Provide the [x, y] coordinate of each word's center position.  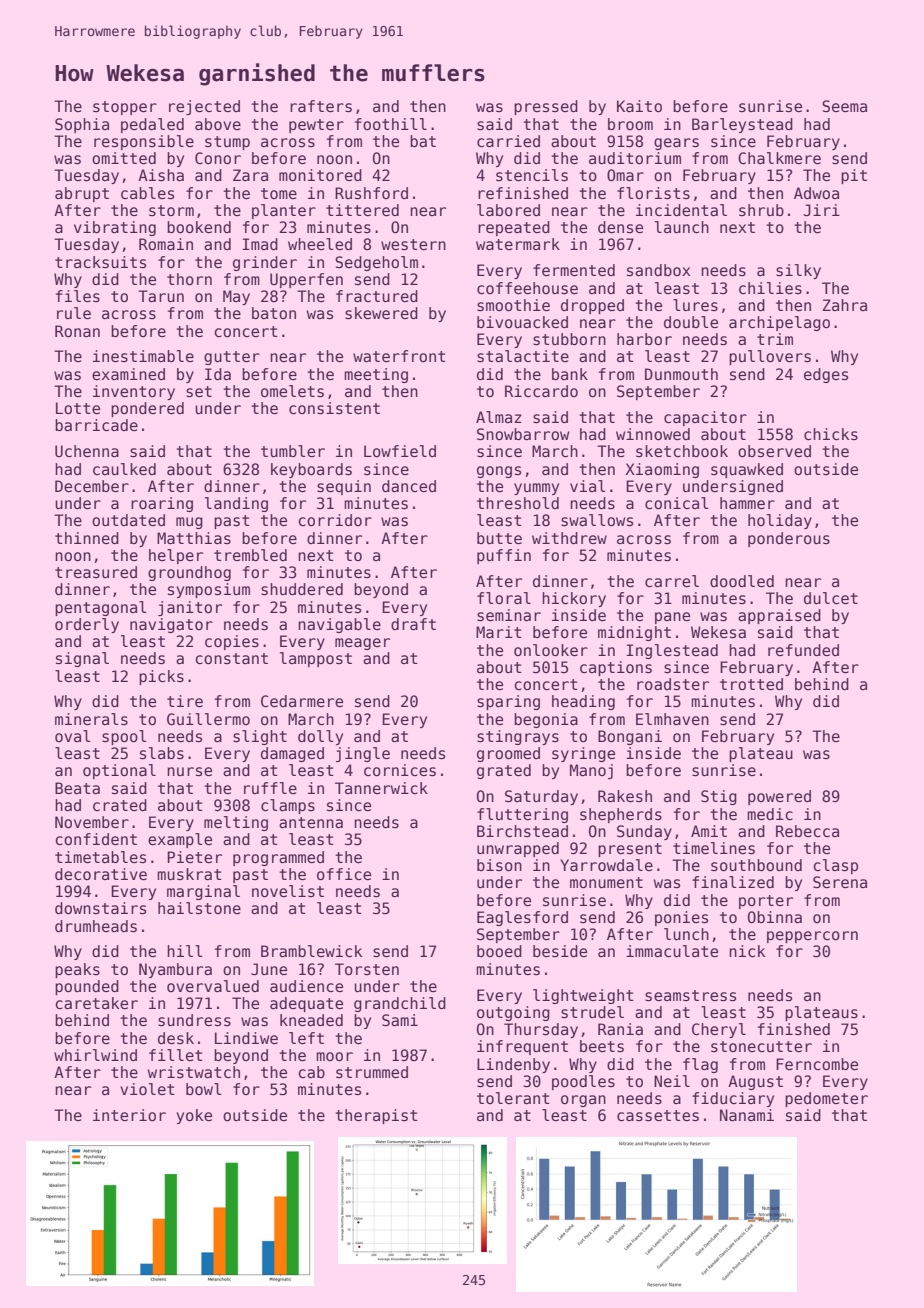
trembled [250, 555]
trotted [751, 684]
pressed [546, 107]
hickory [574, 599]
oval [73, 736]
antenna [311, 823]
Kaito [639, 106]
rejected [204, 107]
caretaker [96, 1003]
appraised [779, 616]
